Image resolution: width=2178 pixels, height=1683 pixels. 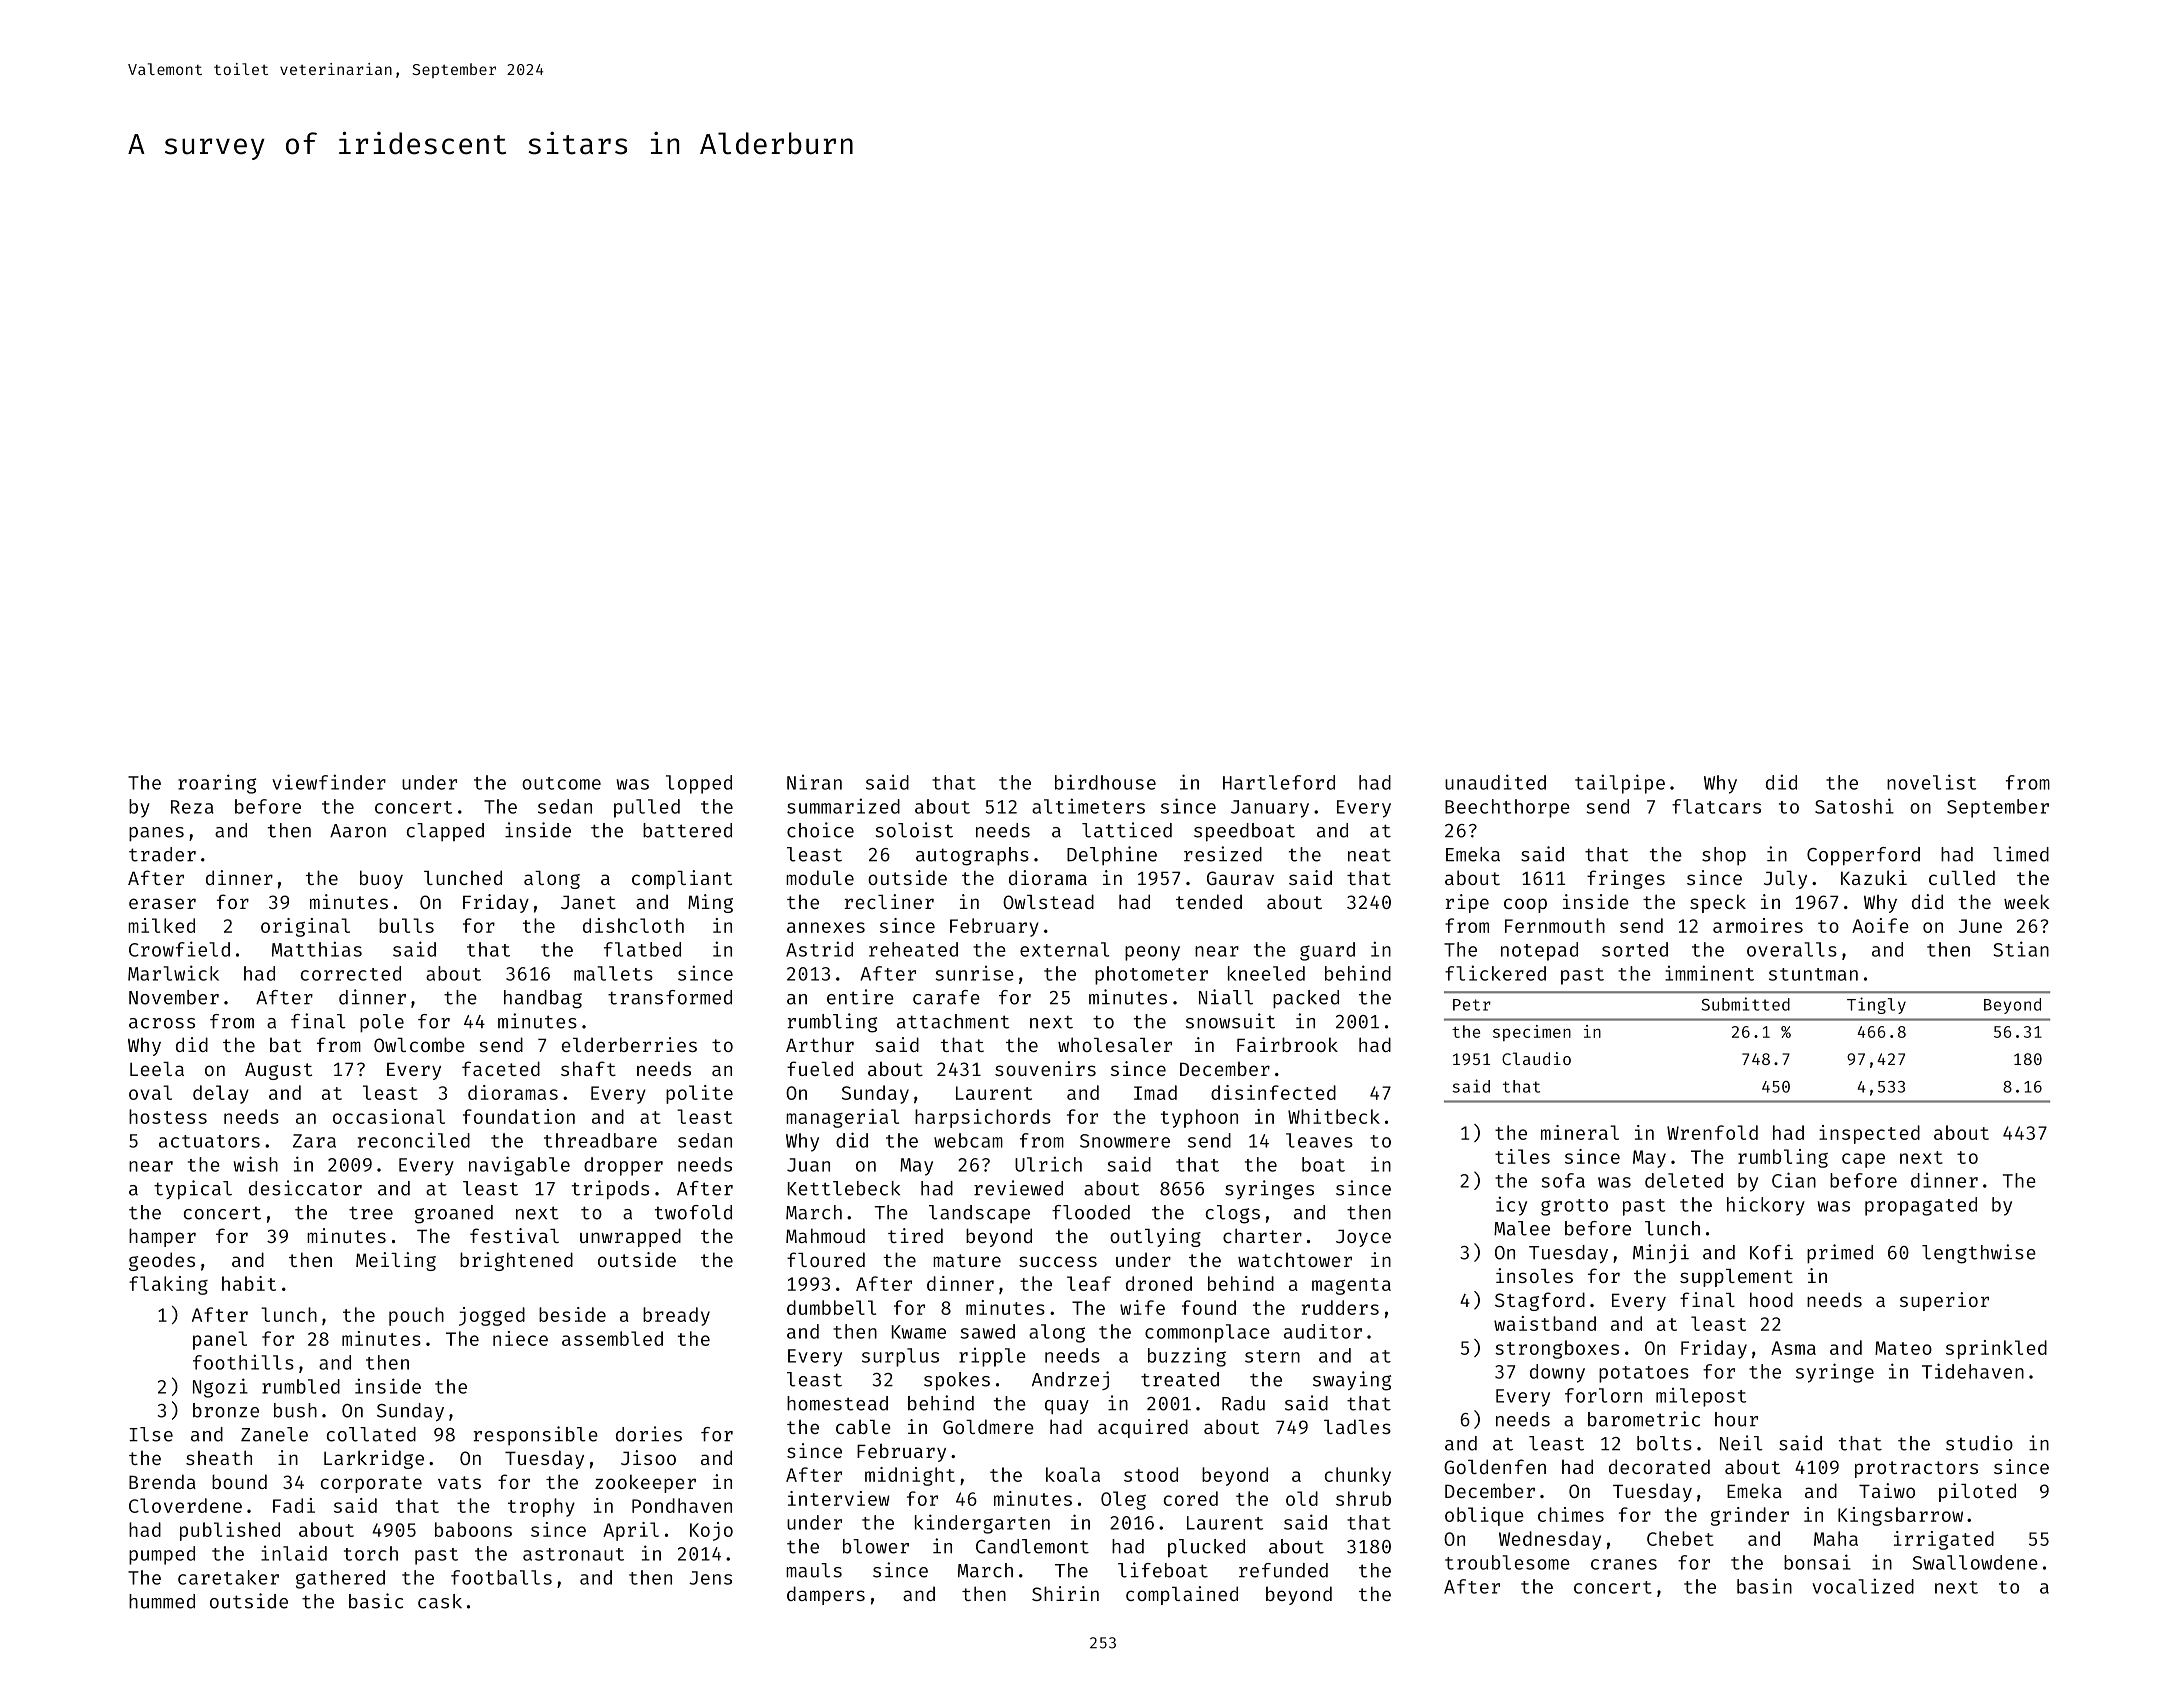 What do you see at coordinates (294, 1553) in the screenshot?
I see `inlaid` at bounding box center [294, 1553].
